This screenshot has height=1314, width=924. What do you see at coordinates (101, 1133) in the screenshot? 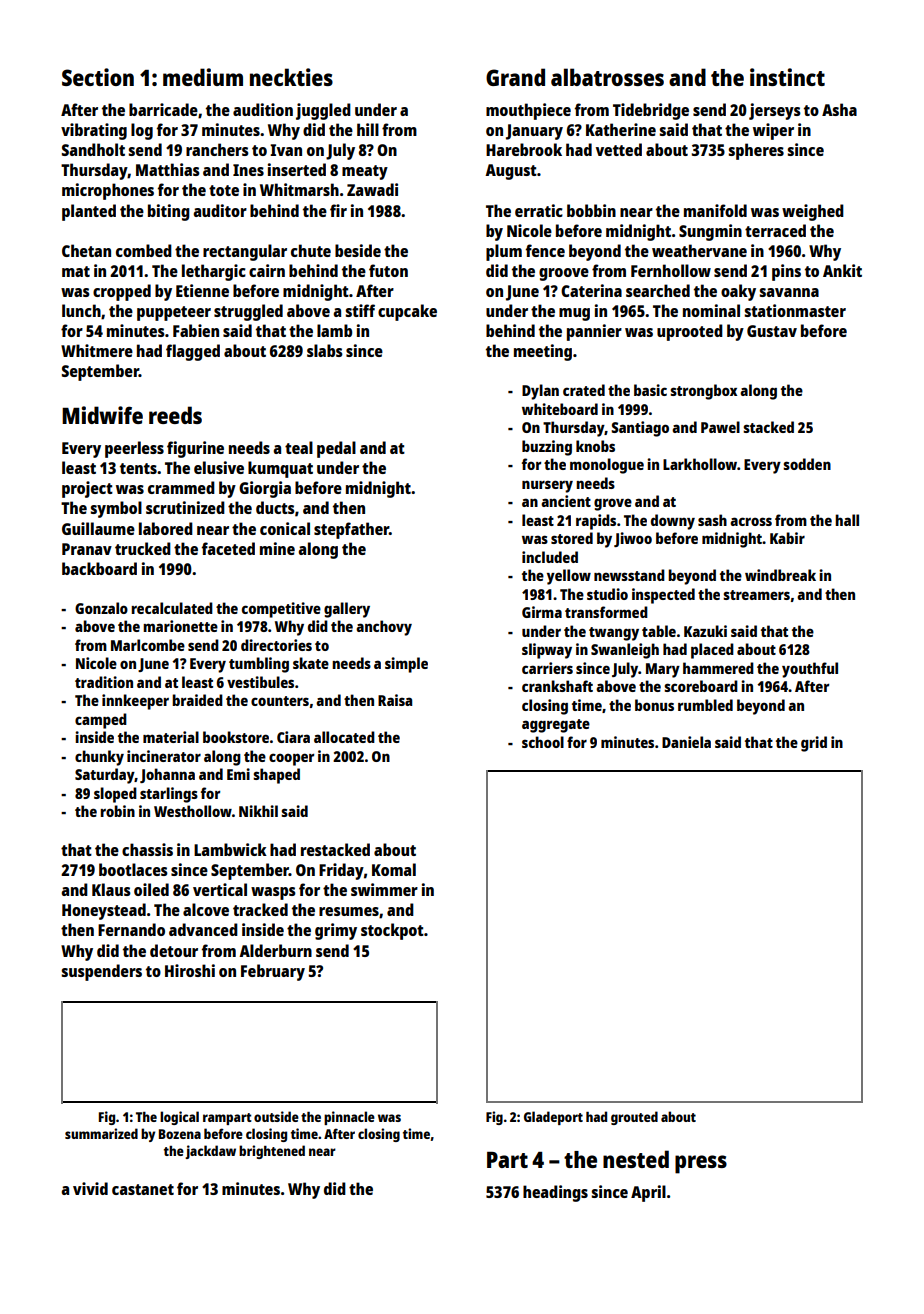
I see `summarized` at bounding box center [101, 1133].
